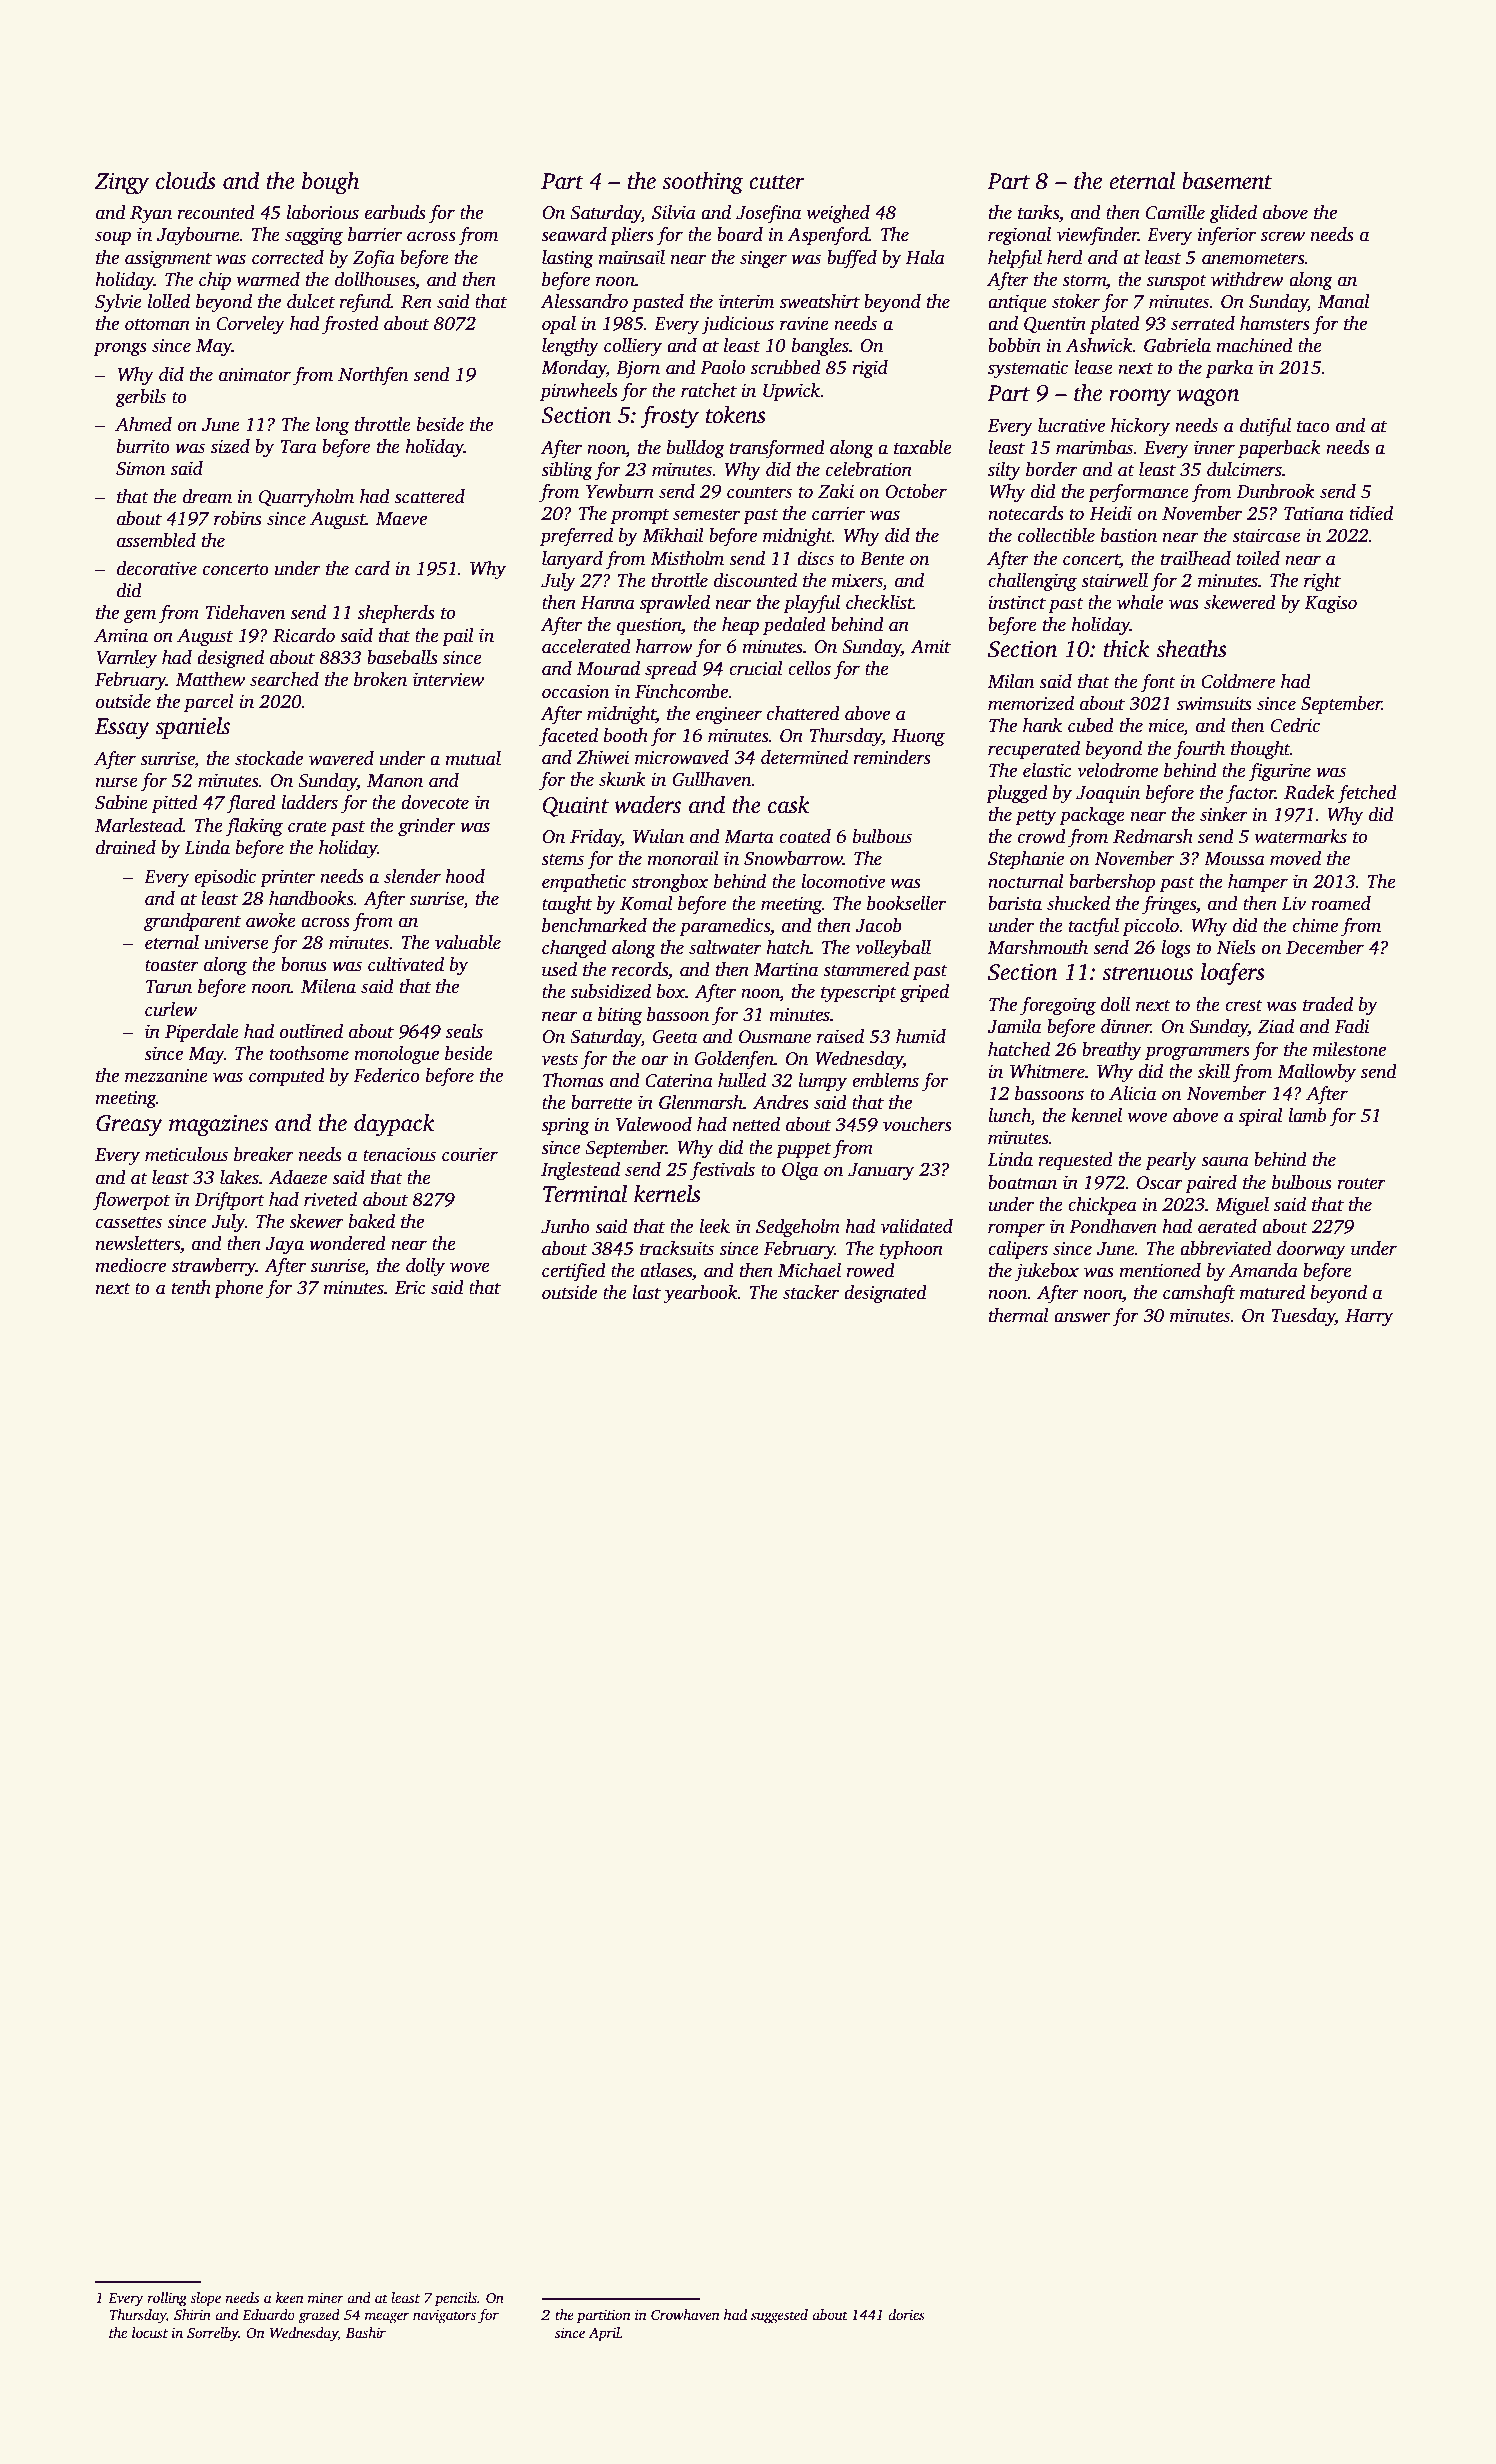  I want to click on Fadi, so click(1352, 1026).
